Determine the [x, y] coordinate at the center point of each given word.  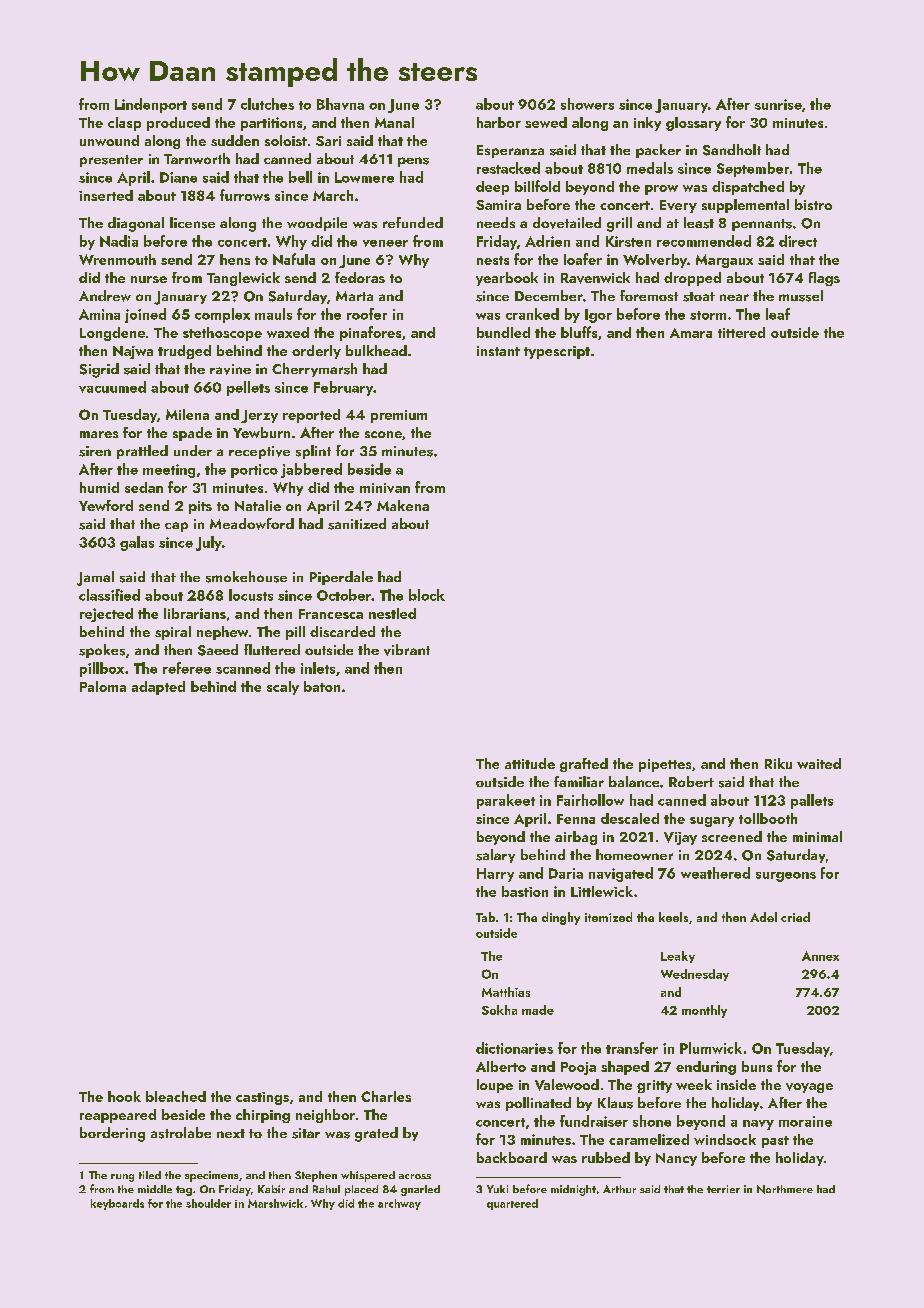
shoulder [208, 1203]
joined [145, 315]
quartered [512, 1204]
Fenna [576, 819]
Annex [820, 956]
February [343, 388]
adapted [158, 688]
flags [824, 279]
